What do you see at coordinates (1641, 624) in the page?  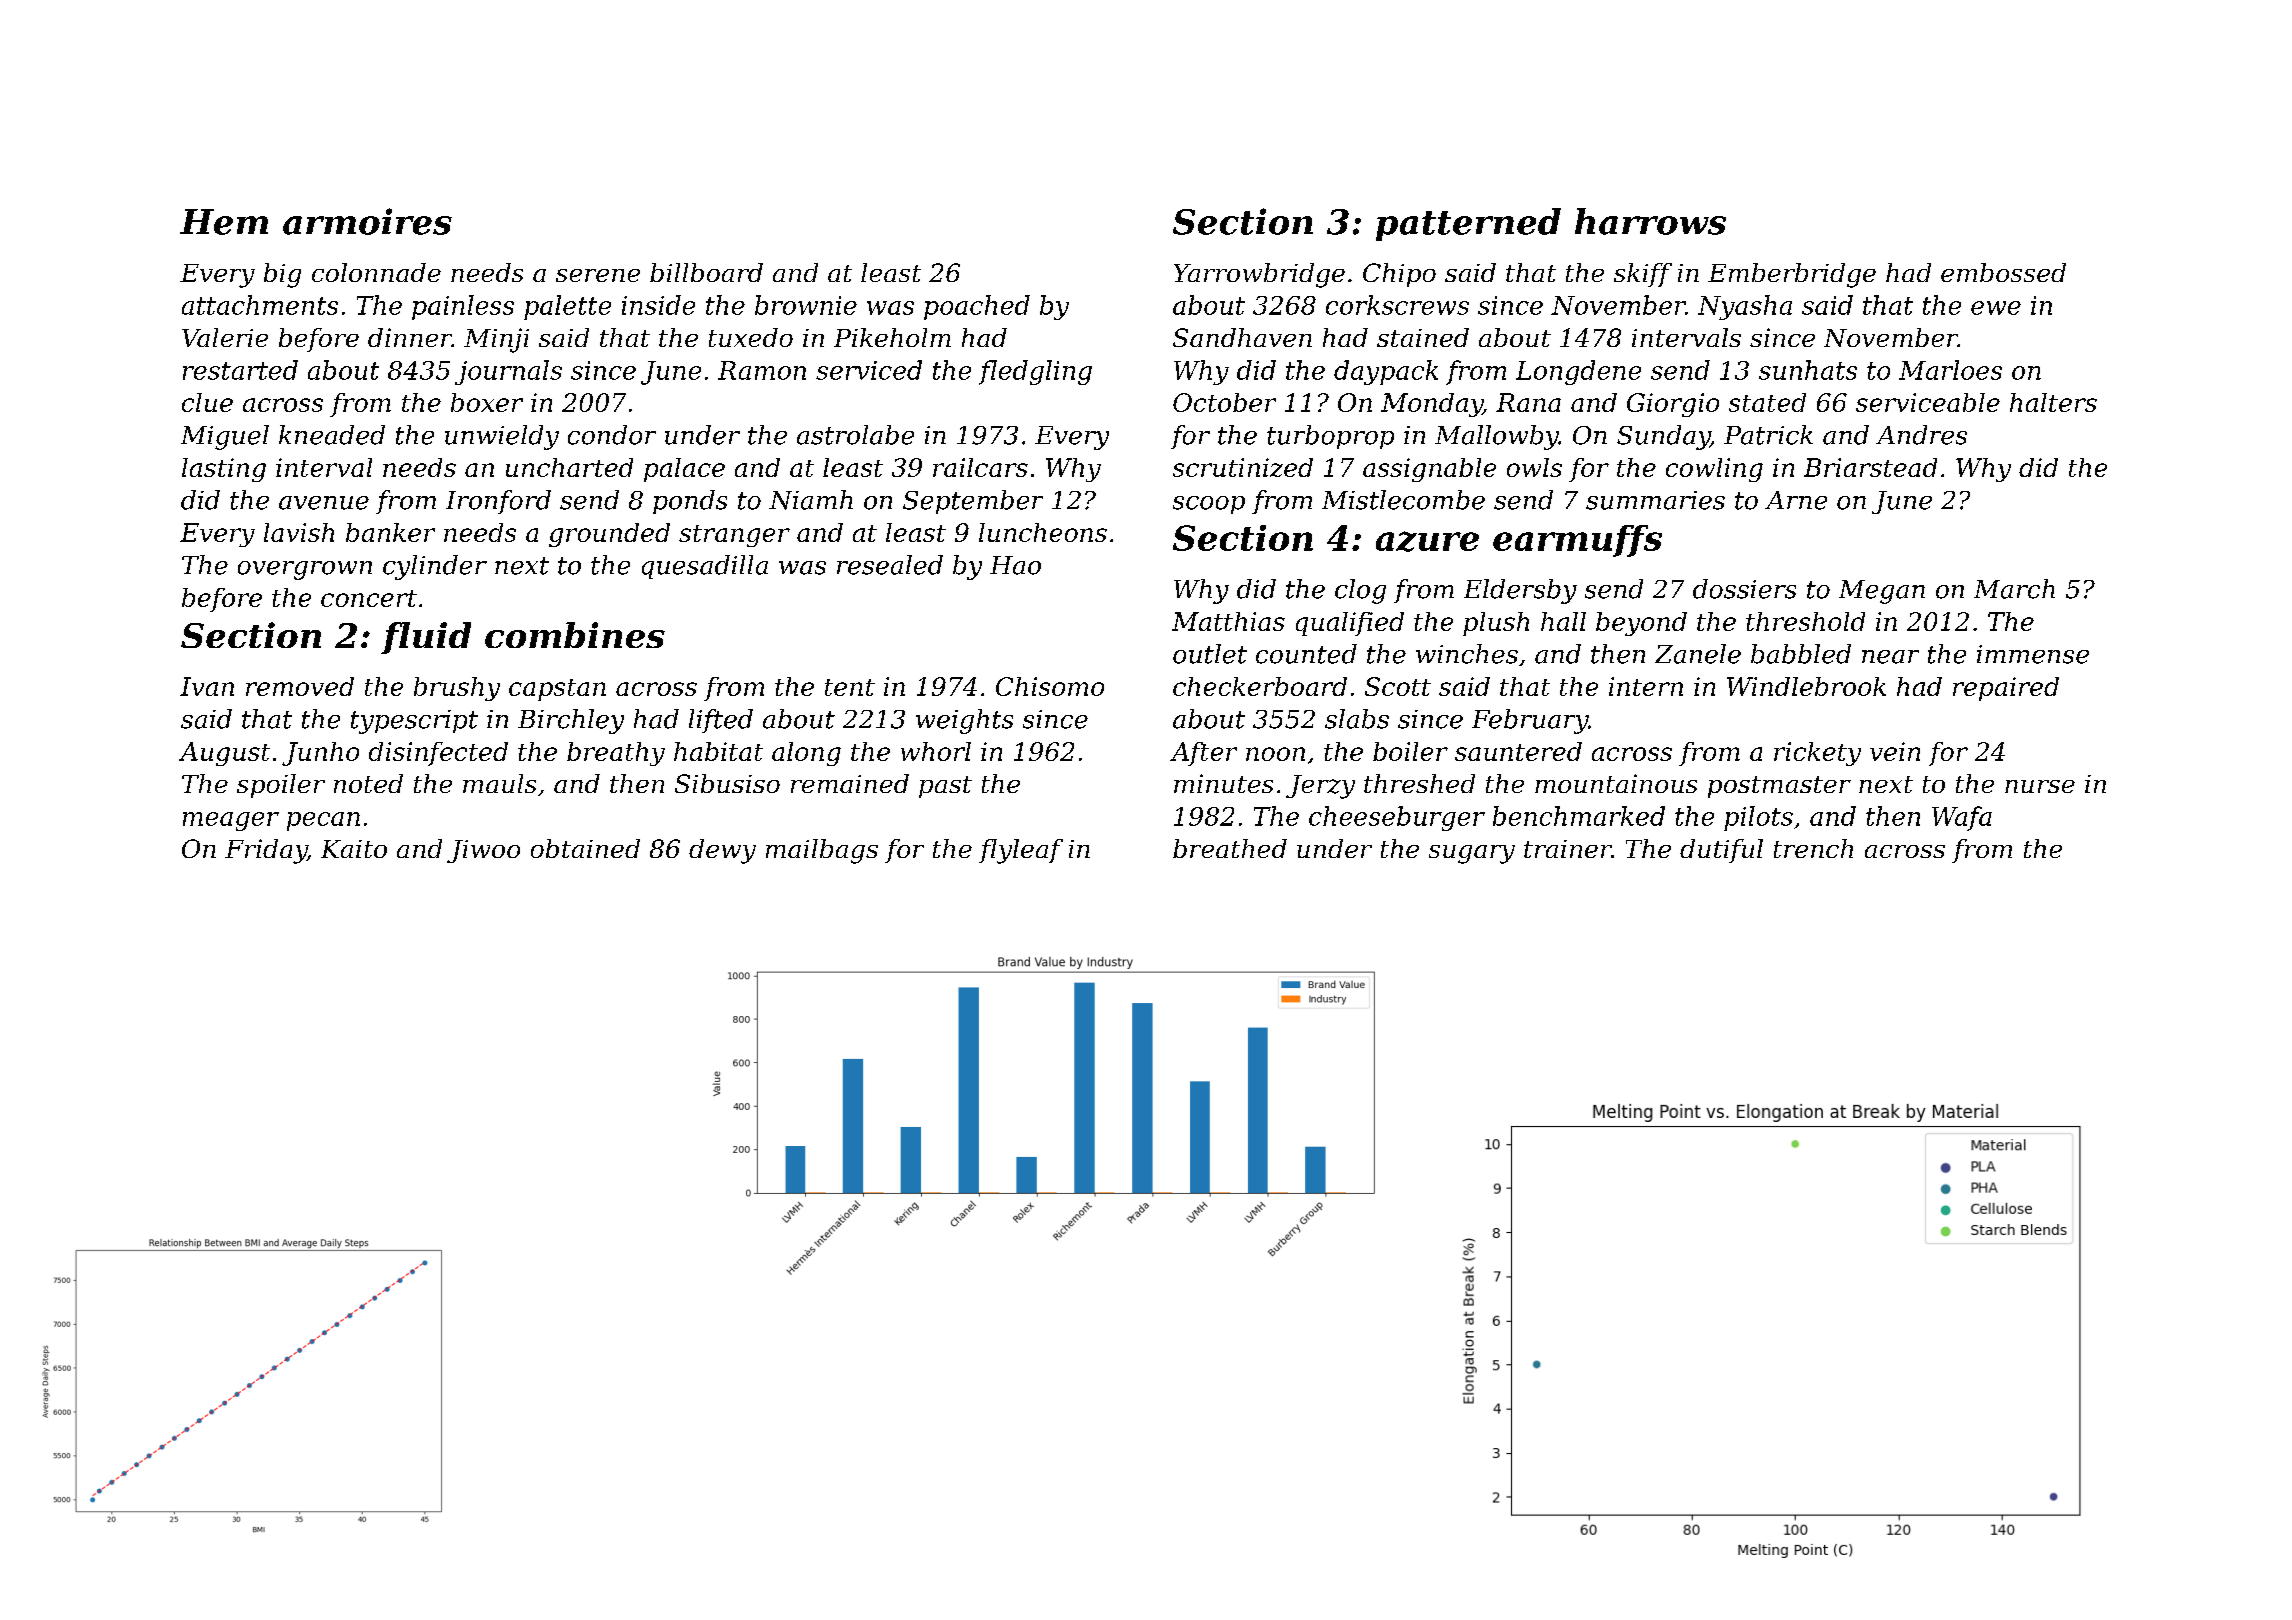 I see `beyond` at bounding box center [1641, 624].
